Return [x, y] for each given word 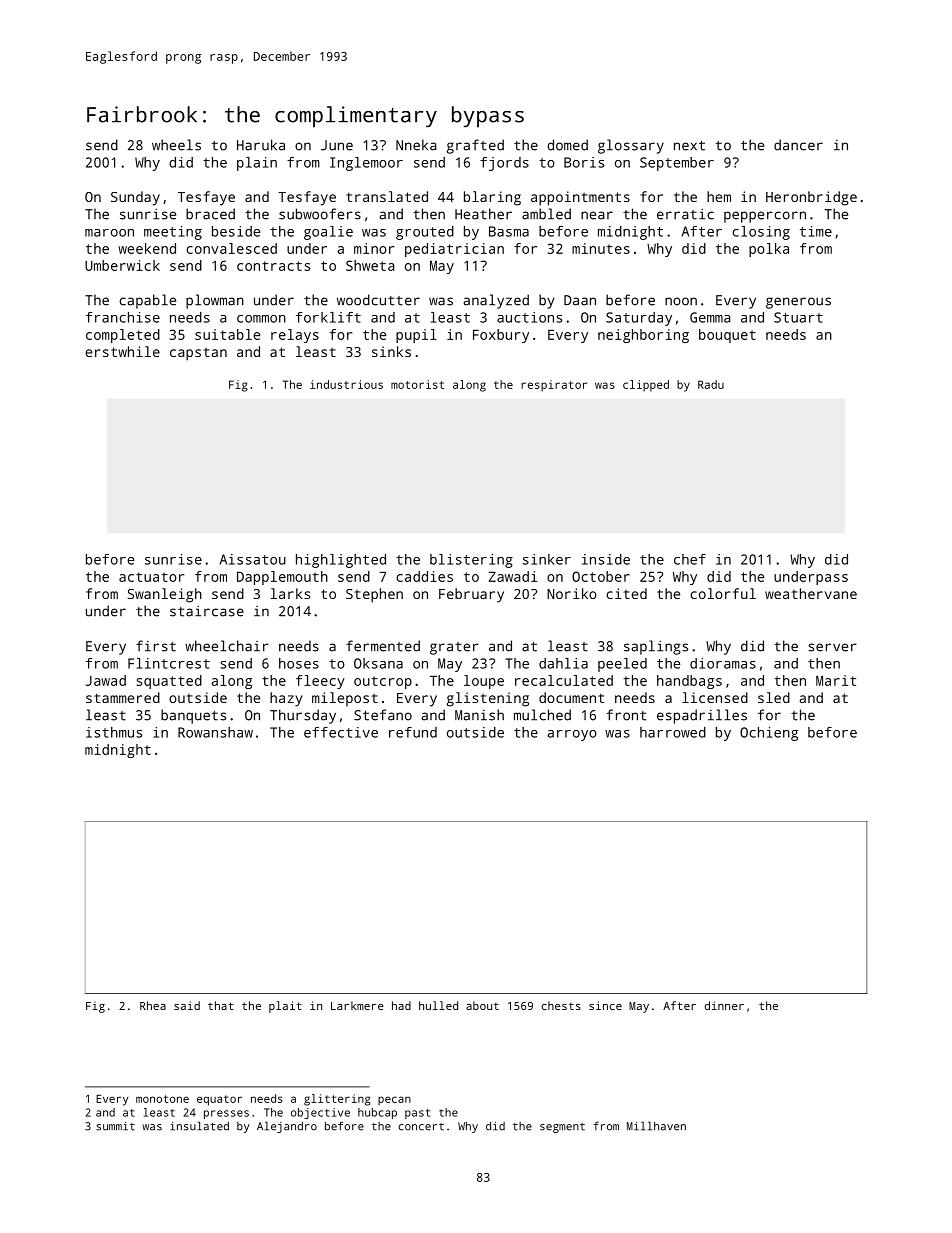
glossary [631, 146]
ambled [546, 214]
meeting [173, 233]
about [482, 1005]
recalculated [564, 680]
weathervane [811, 593]
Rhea [153, 1005]
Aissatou [253, 559]
